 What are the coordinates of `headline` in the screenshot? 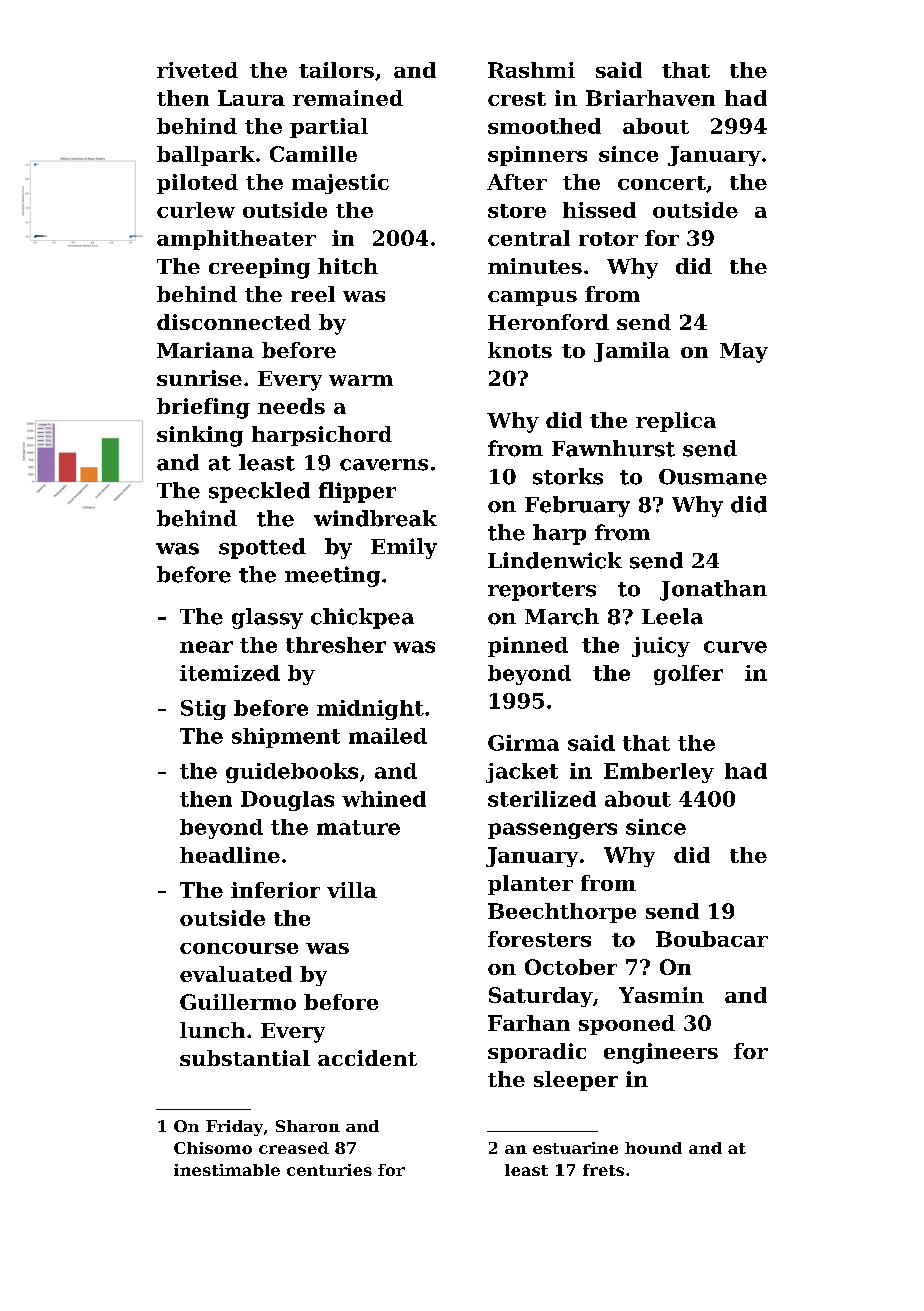 It's located at (230, 855).
